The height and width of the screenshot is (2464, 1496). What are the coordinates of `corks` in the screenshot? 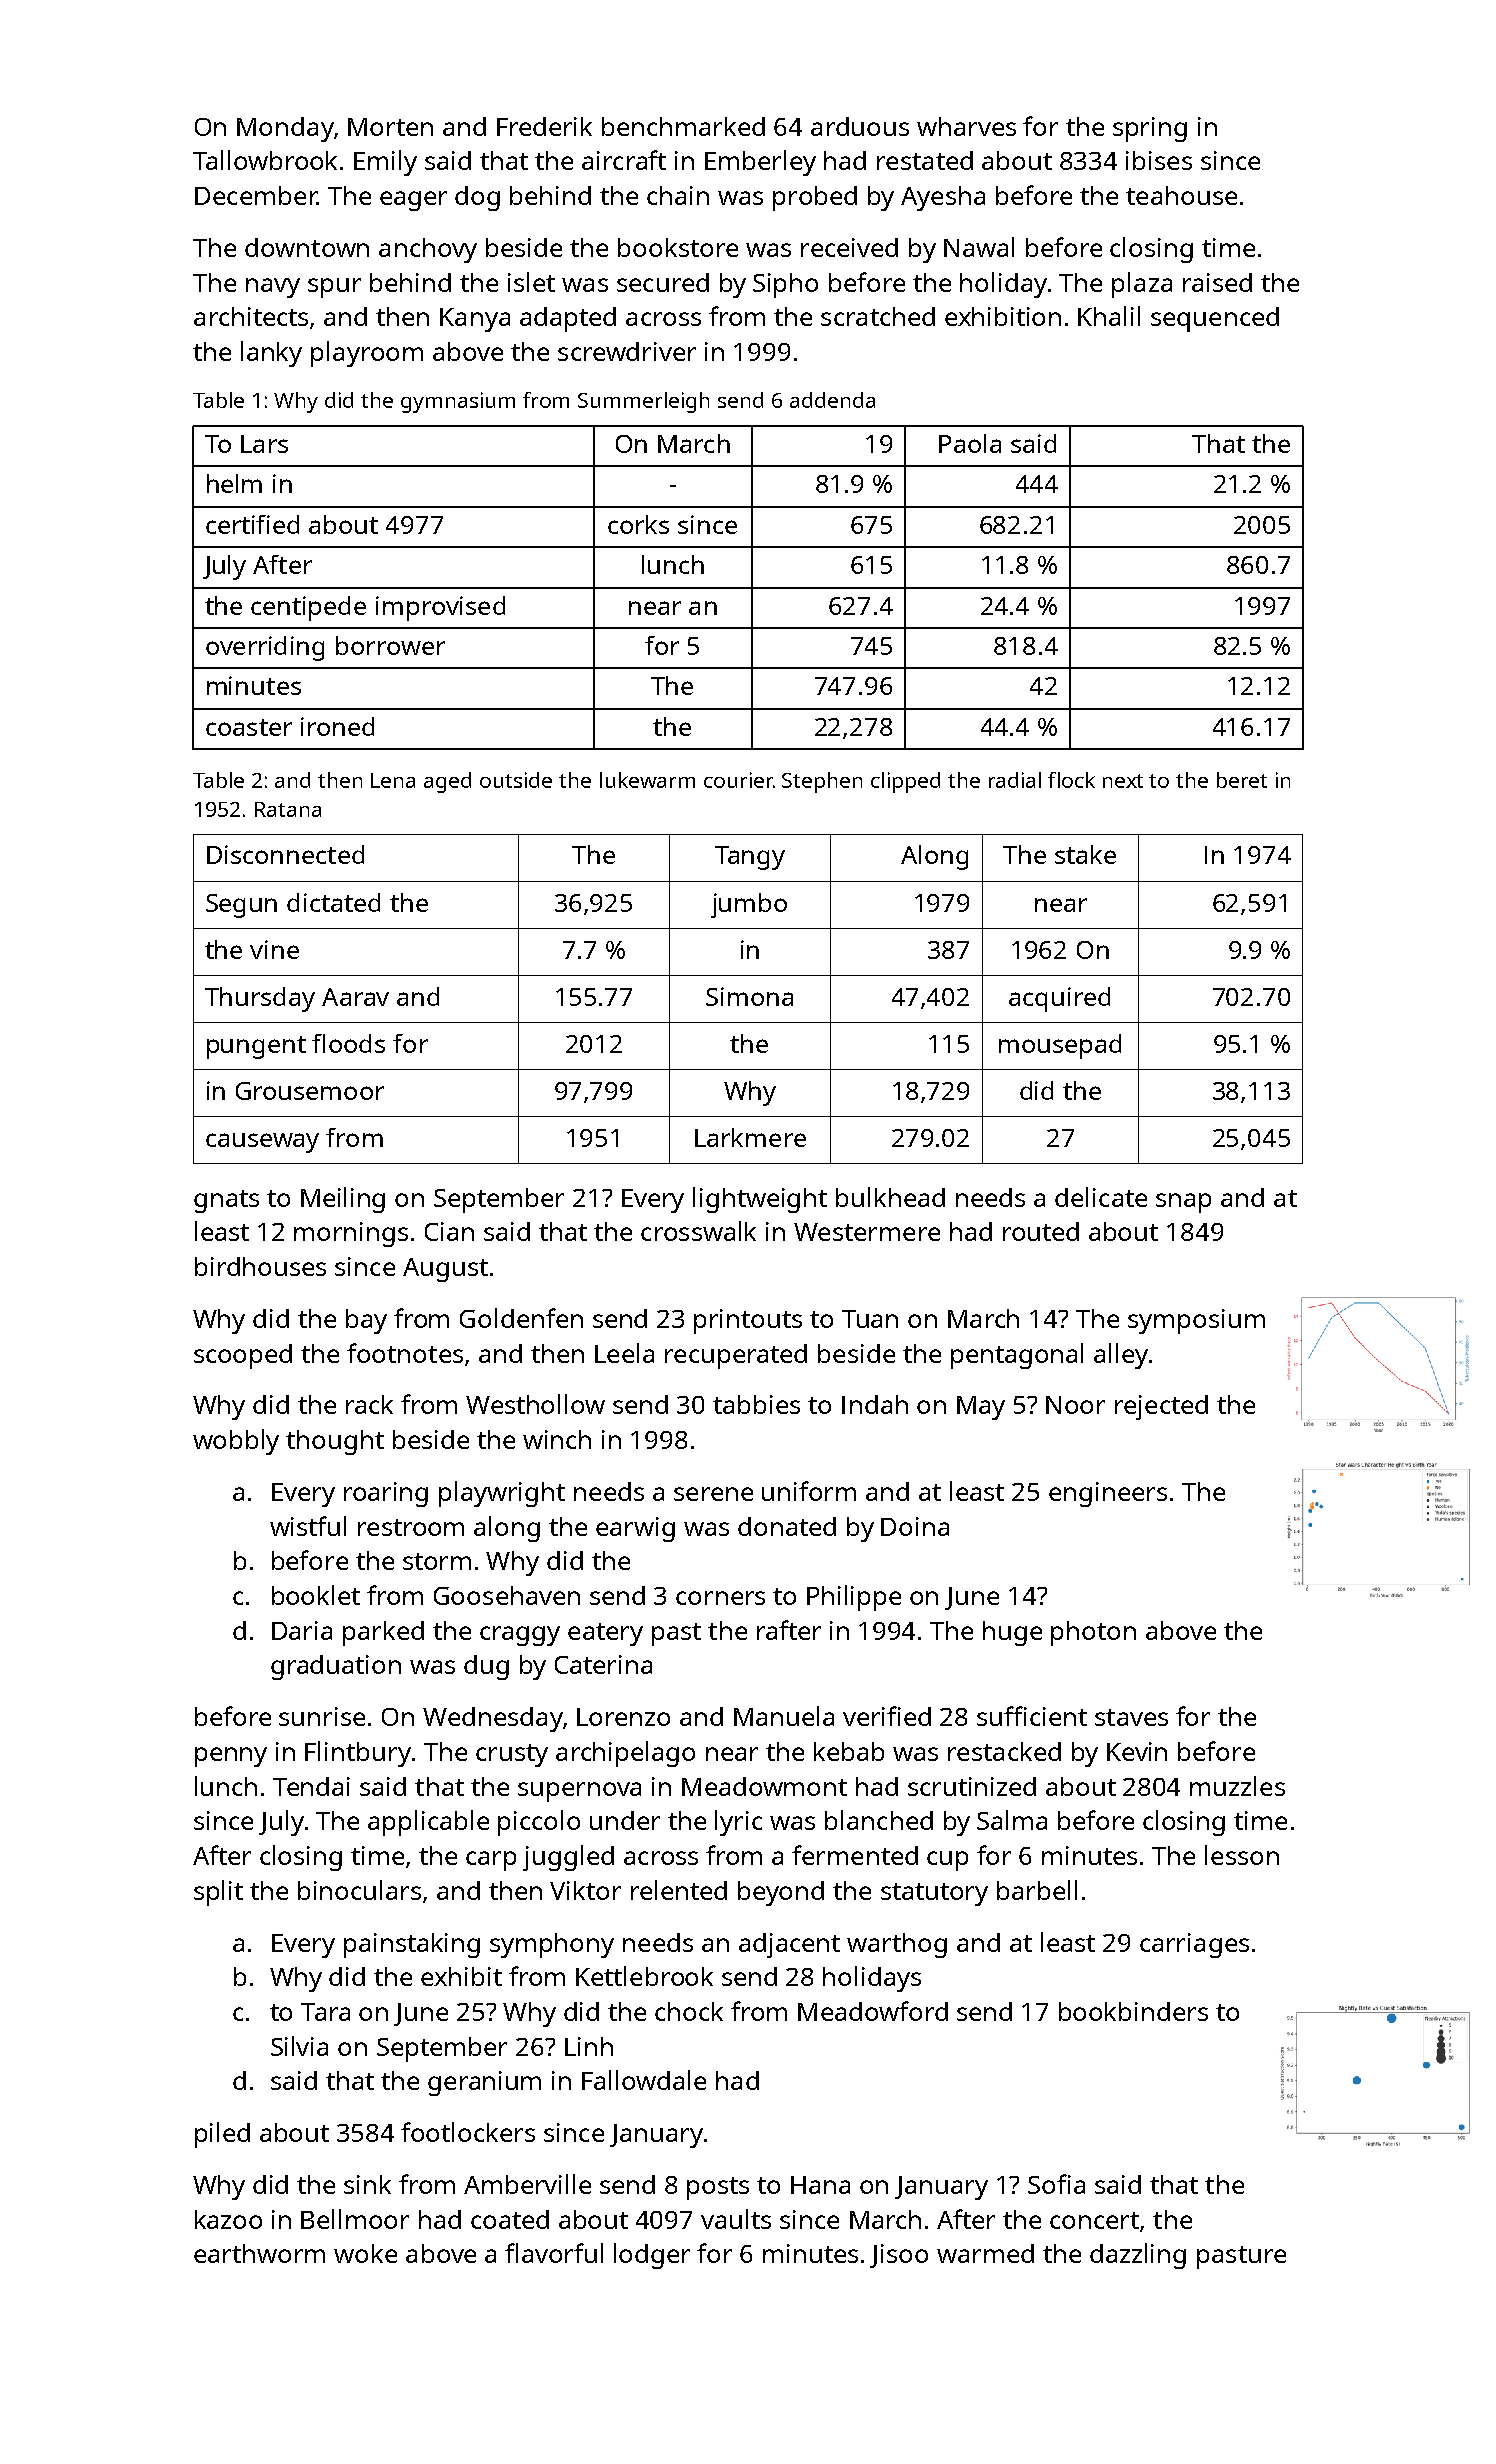 It's located at (638, 524).
